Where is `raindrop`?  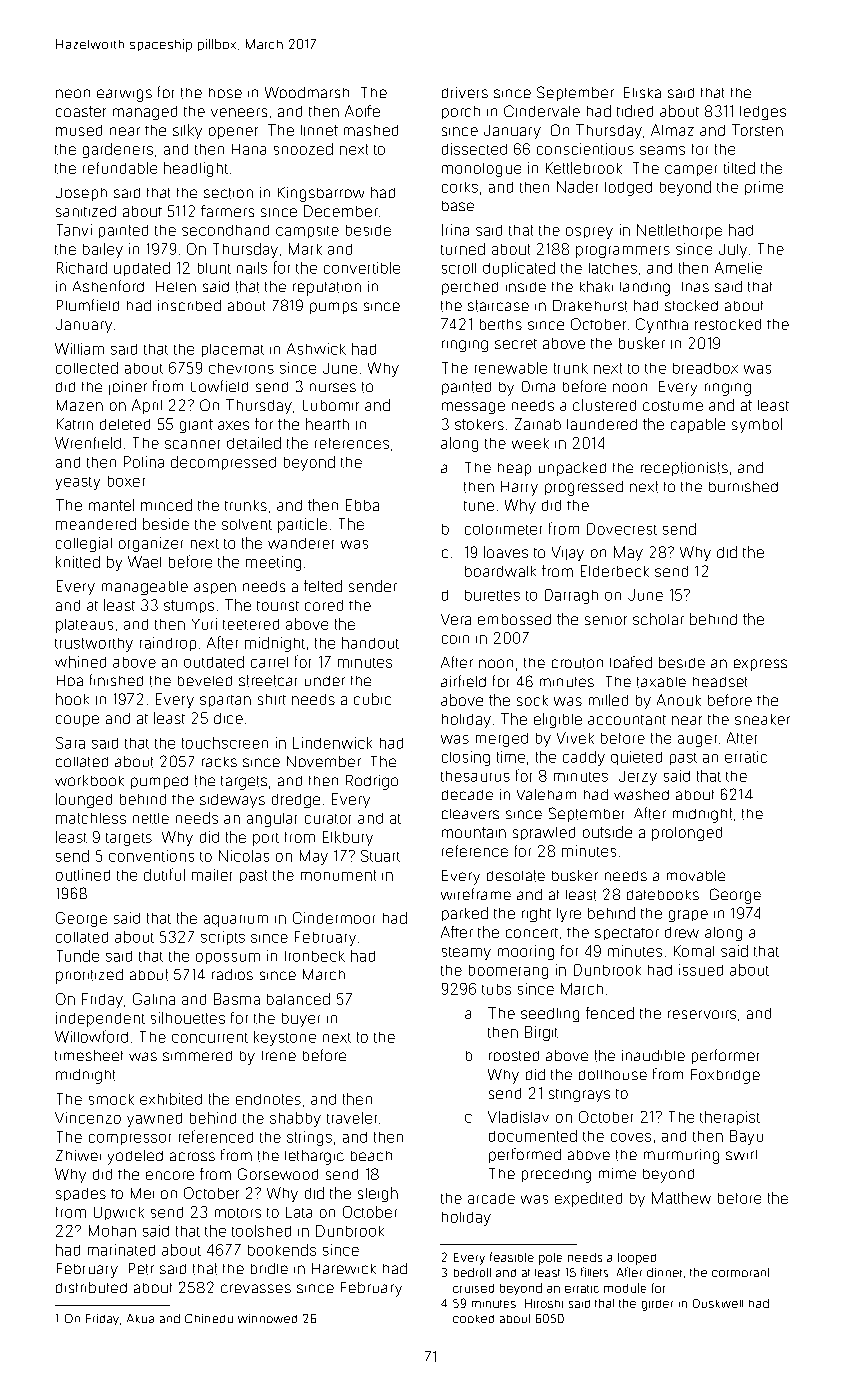
raindrop is located at coordinates (168, 644).
